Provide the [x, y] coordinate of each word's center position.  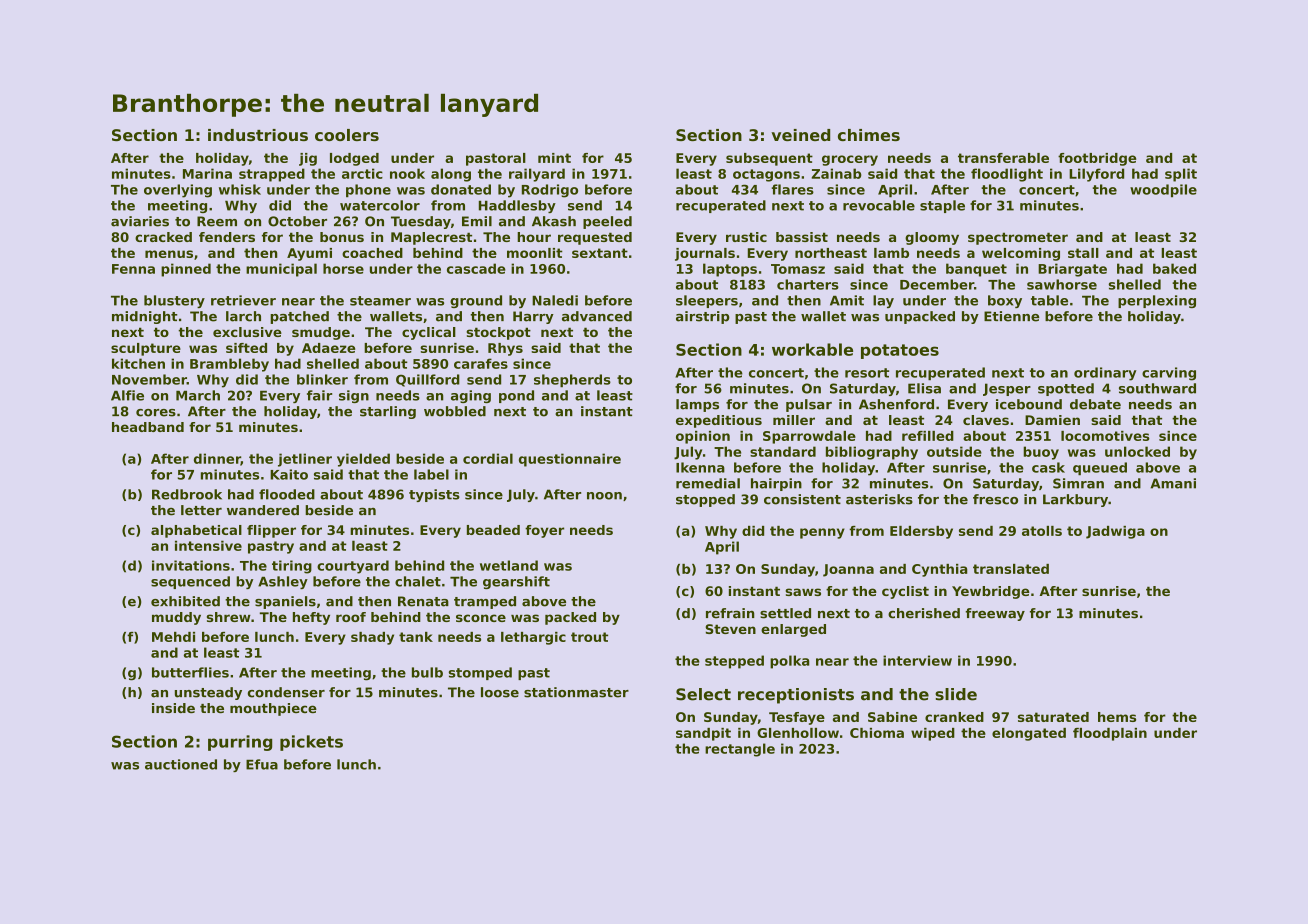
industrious [258, 135]
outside [954, 451]
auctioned [181, 764]
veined [800, 135]
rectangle [740, 750]
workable [812, 349]
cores [156, 413]
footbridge [1097, 159]
